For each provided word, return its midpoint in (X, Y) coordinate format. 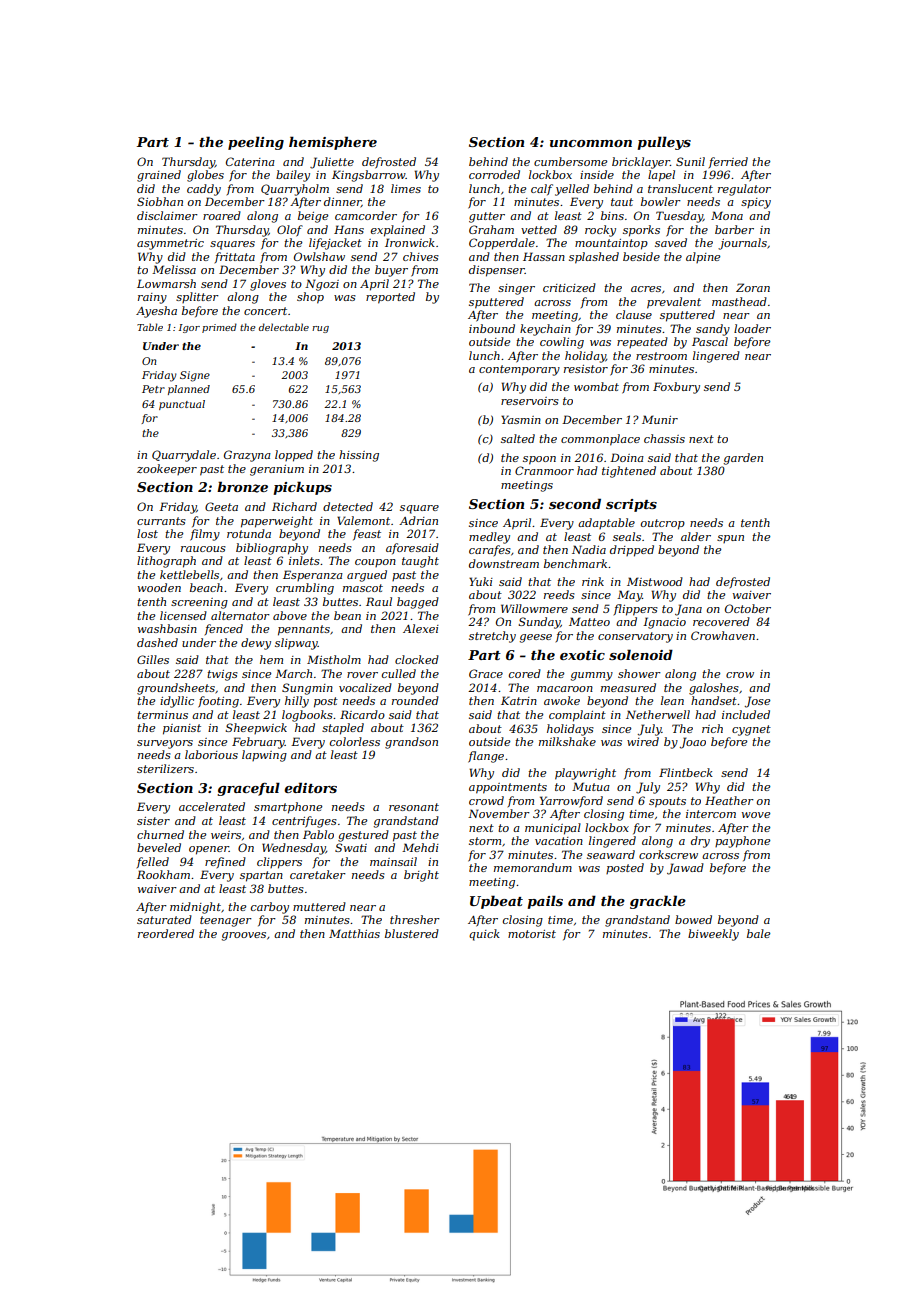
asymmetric (170, 244)
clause (634, 314)
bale (758, 933)
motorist (532, 934)
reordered (166, 933)
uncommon (591, 143)
